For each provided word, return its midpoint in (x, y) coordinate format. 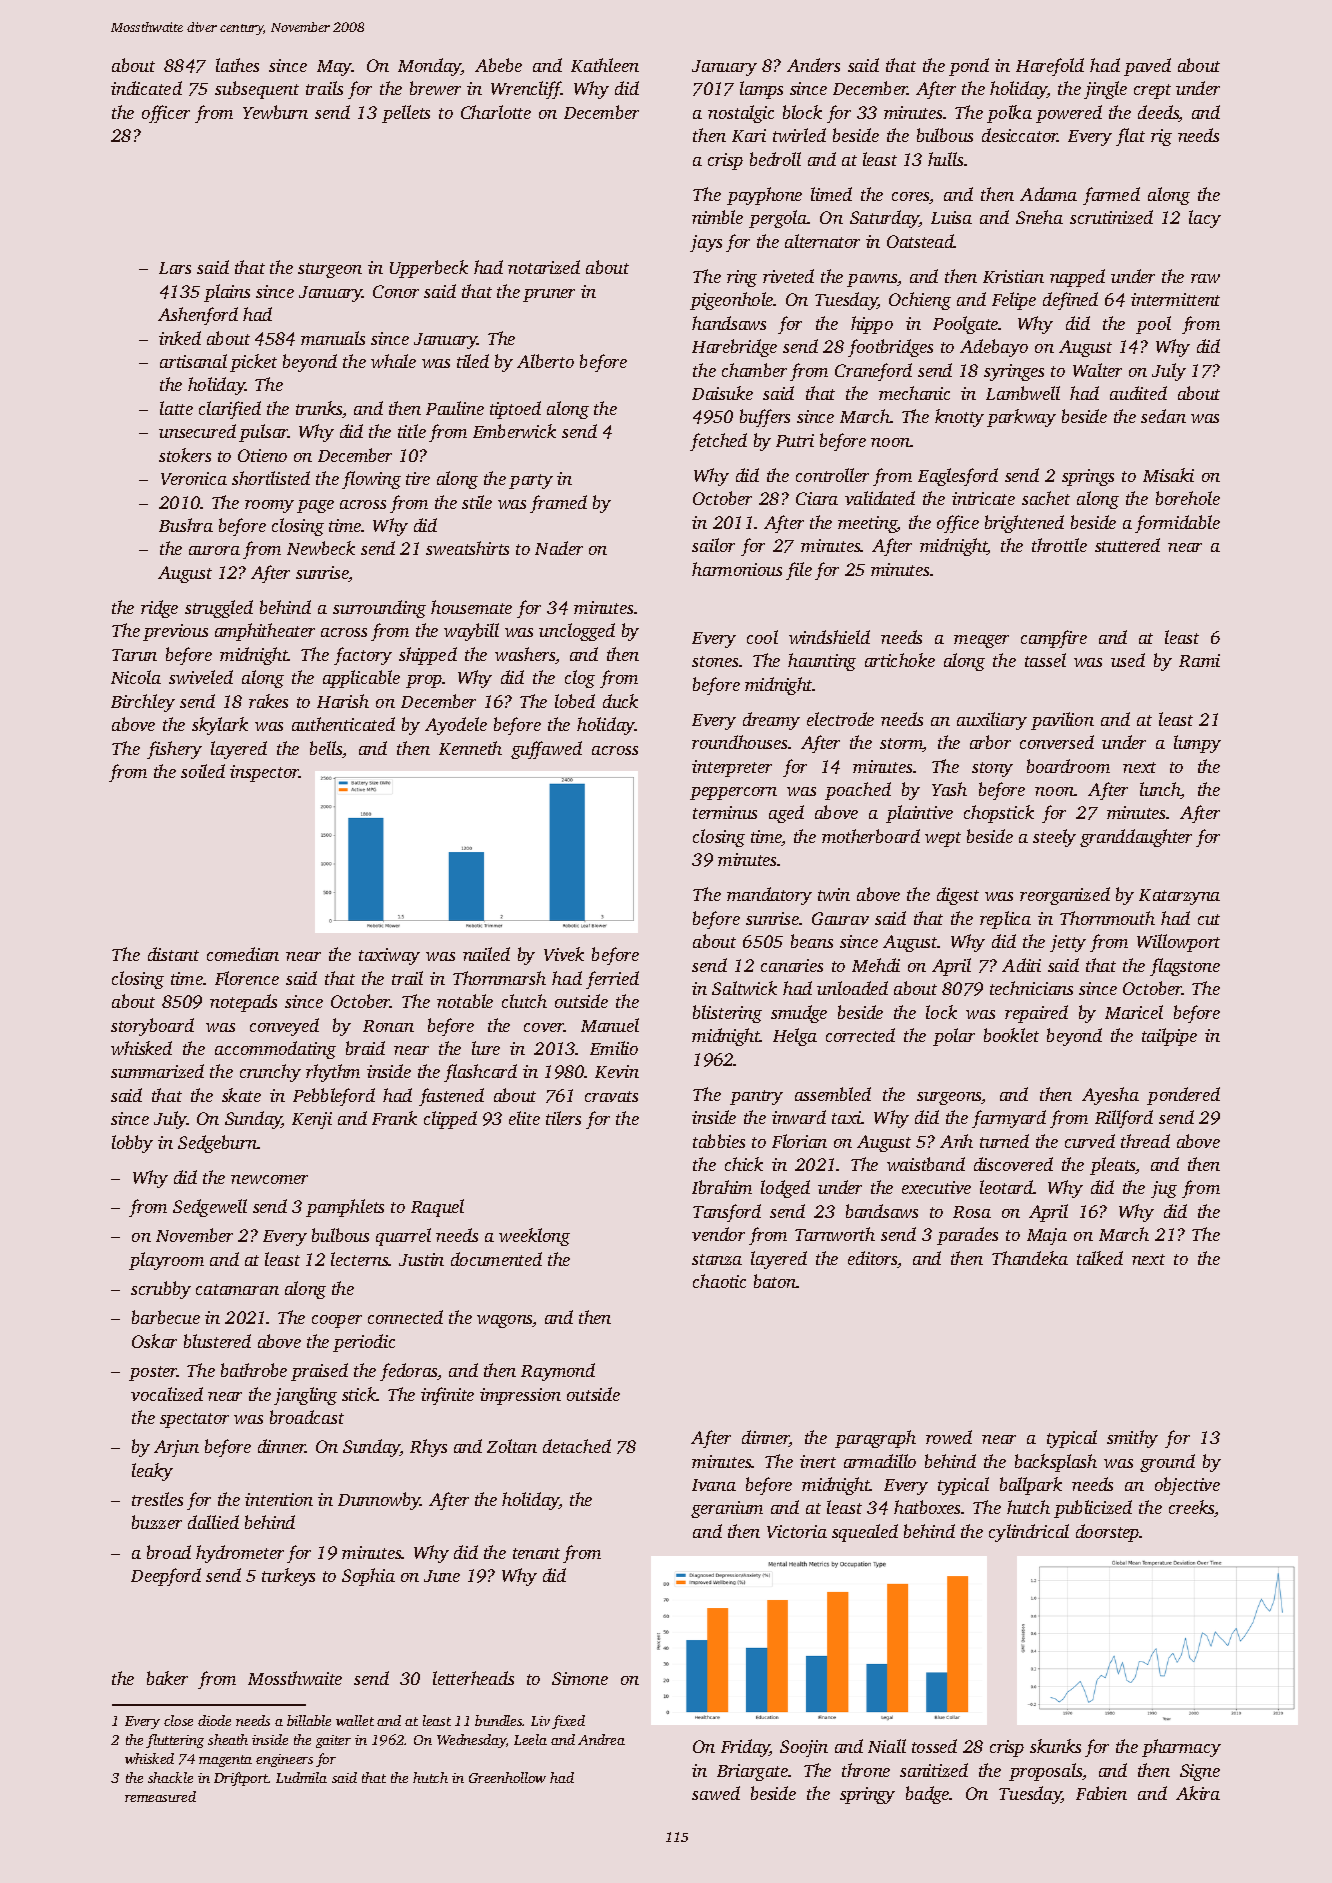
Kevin (617, 1071)
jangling (305, 1396)
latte (176, 408)
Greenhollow (507, 1777)
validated (880, 498)
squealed (865, 1533)
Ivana (714, 1485)
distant (173, 954)
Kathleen (605, 65)
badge (928, 1795)
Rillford (1124, 1119)
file (799, 571)
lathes (237, 65)
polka (1009, 114)
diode (214, 1720)
